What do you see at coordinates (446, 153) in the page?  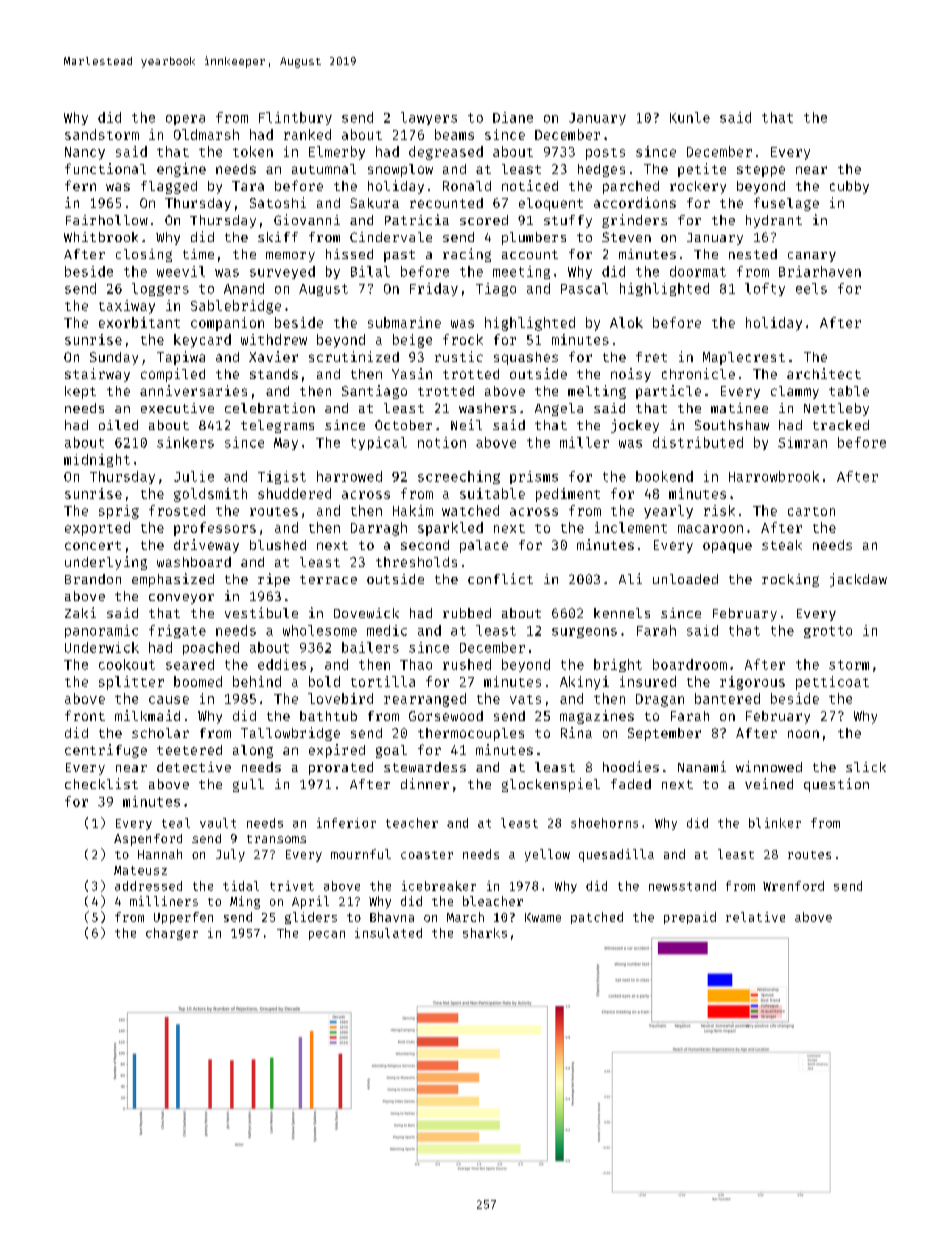 I see `degreased` at bounding box center [446, 153].
